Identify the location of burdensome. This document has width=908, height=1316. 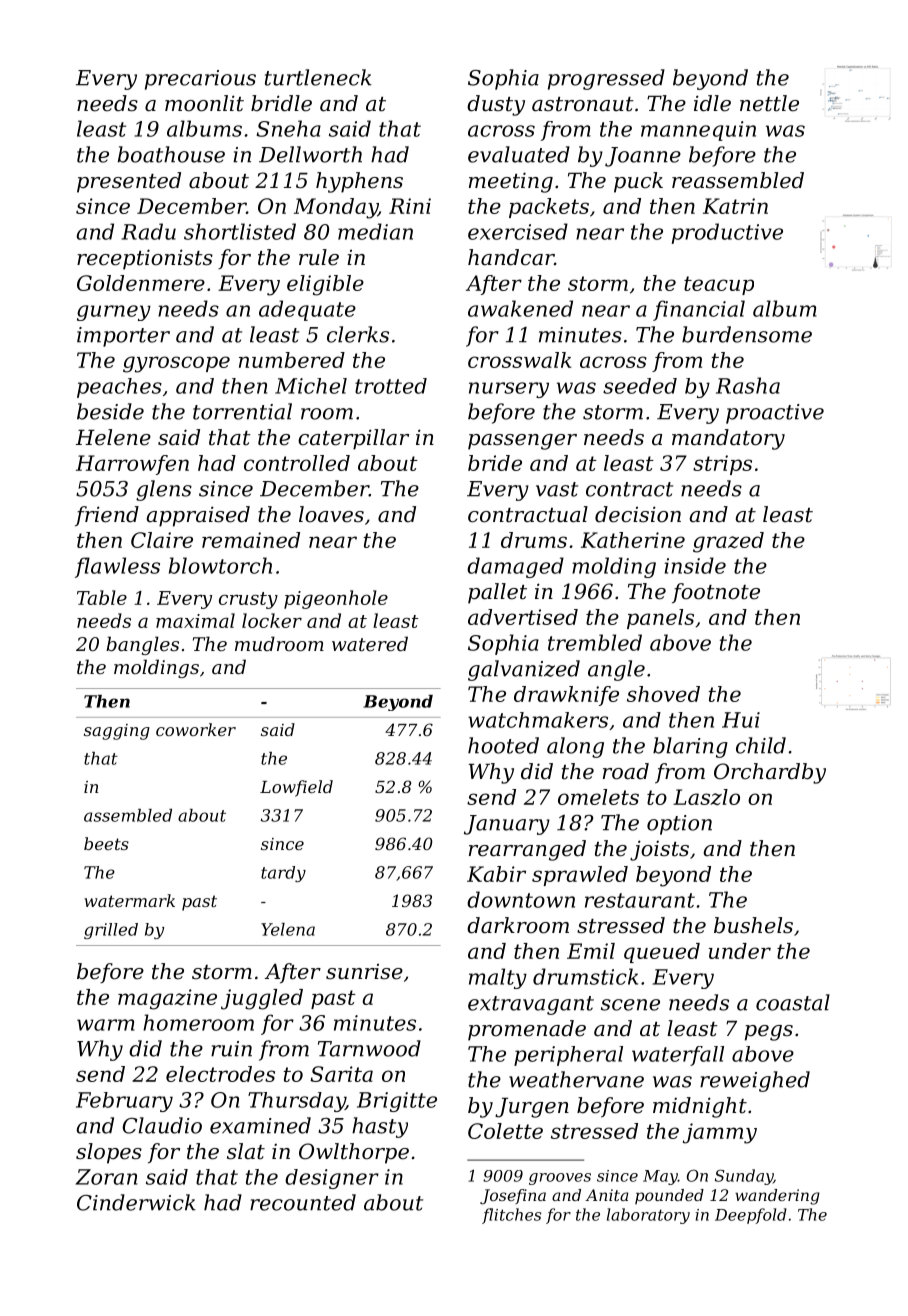
(747, 334).
